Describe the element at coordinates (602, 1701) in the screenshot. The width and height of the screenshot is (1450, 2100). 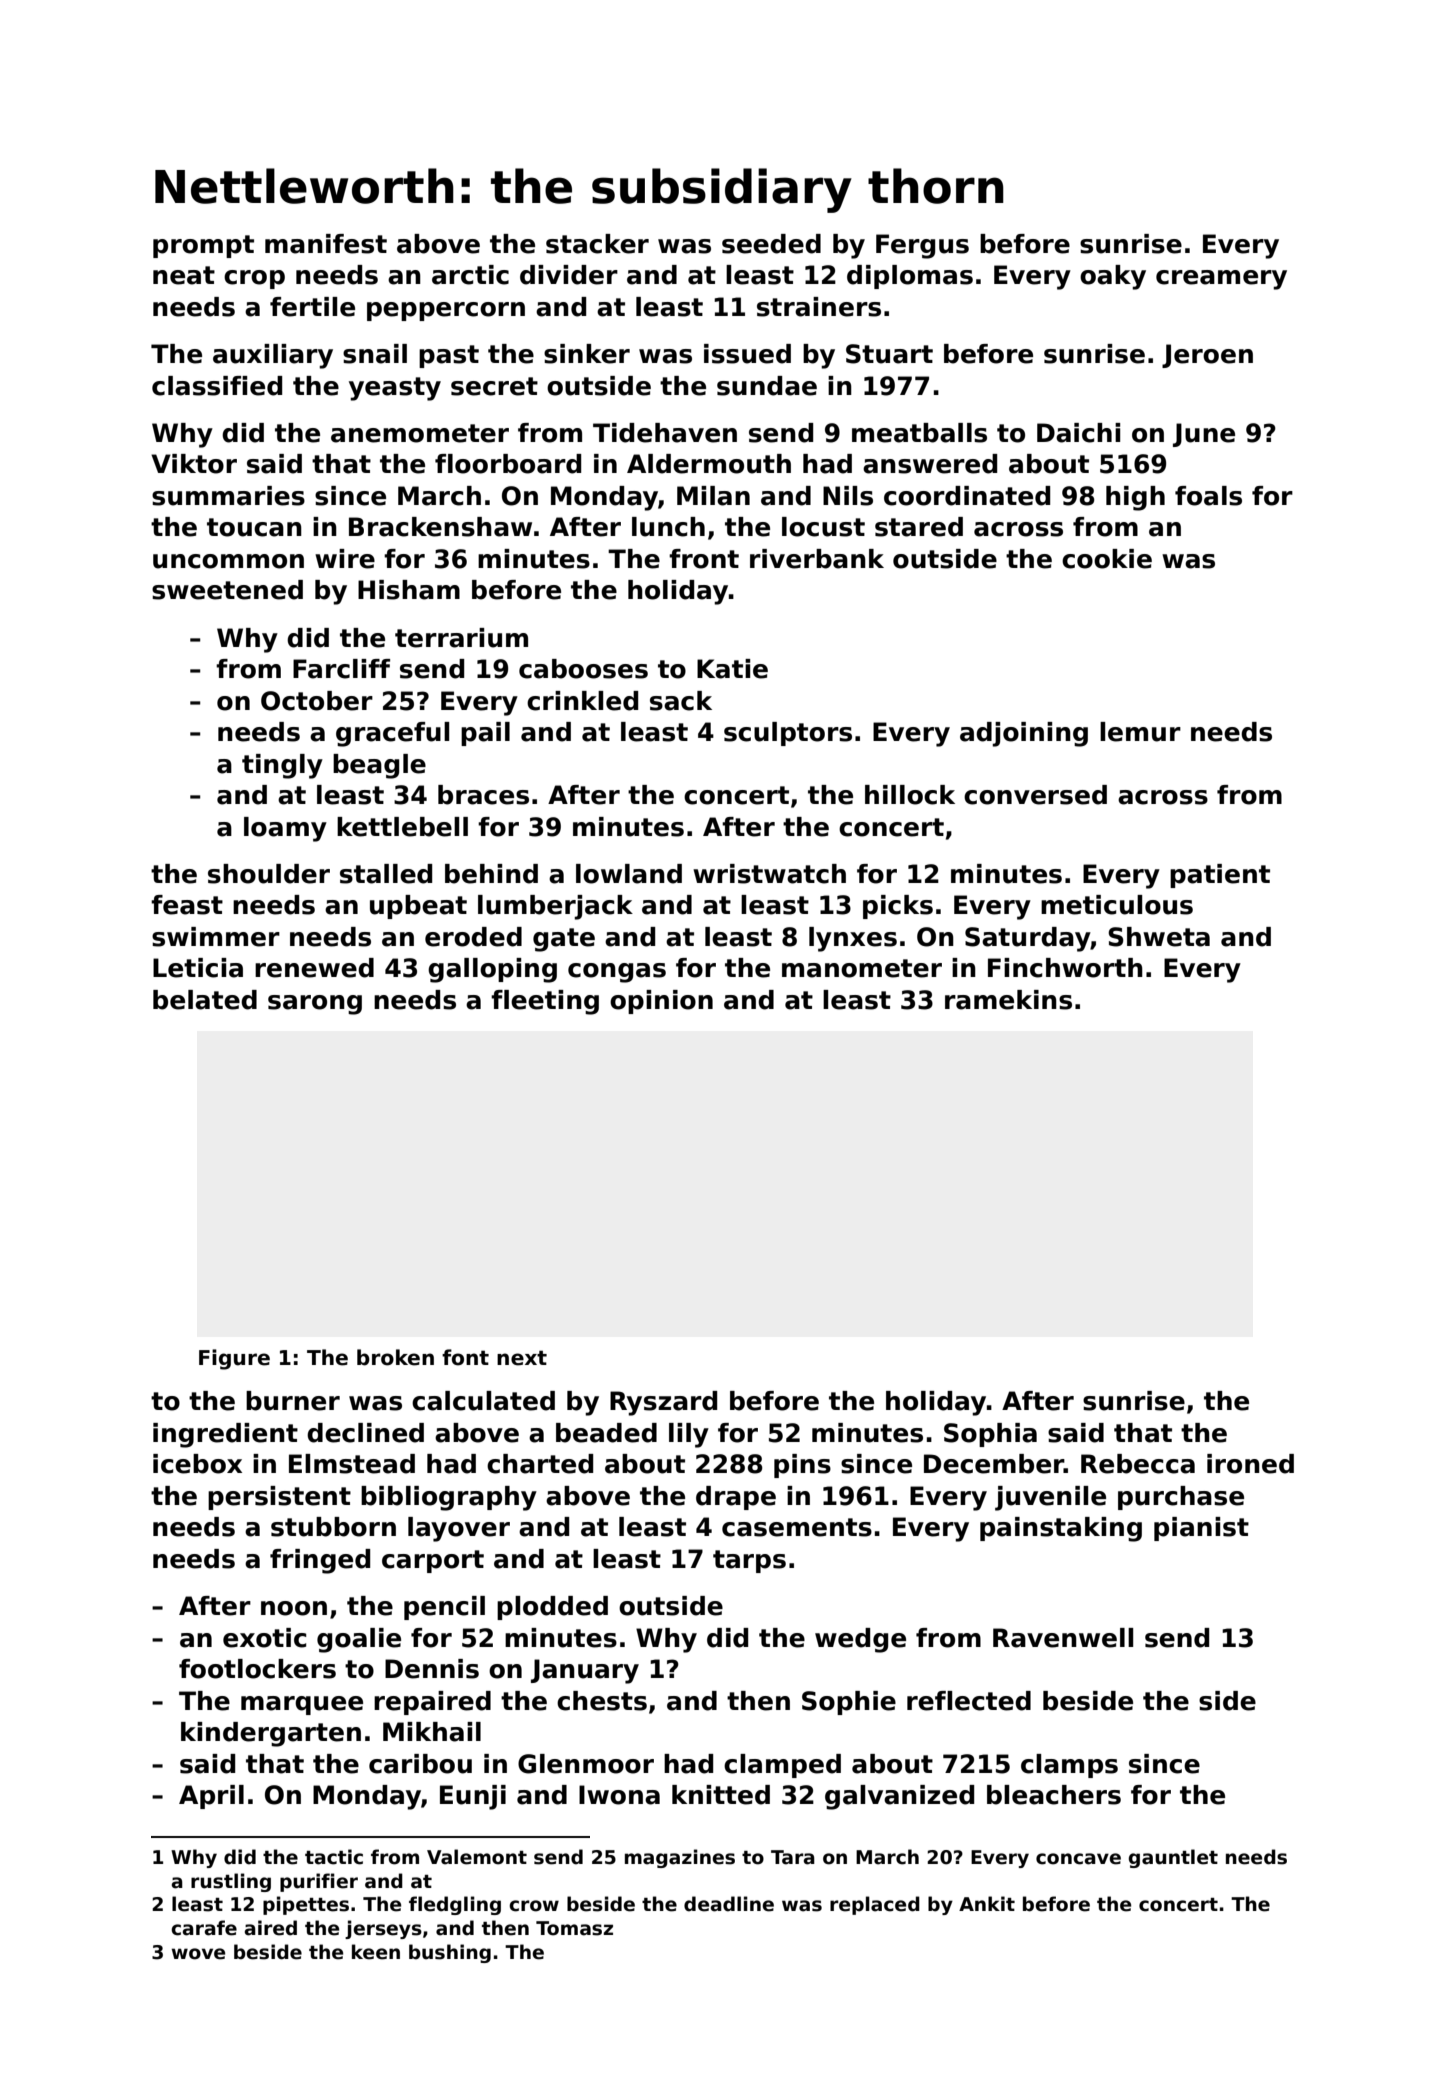
I see `chests` at that location.
